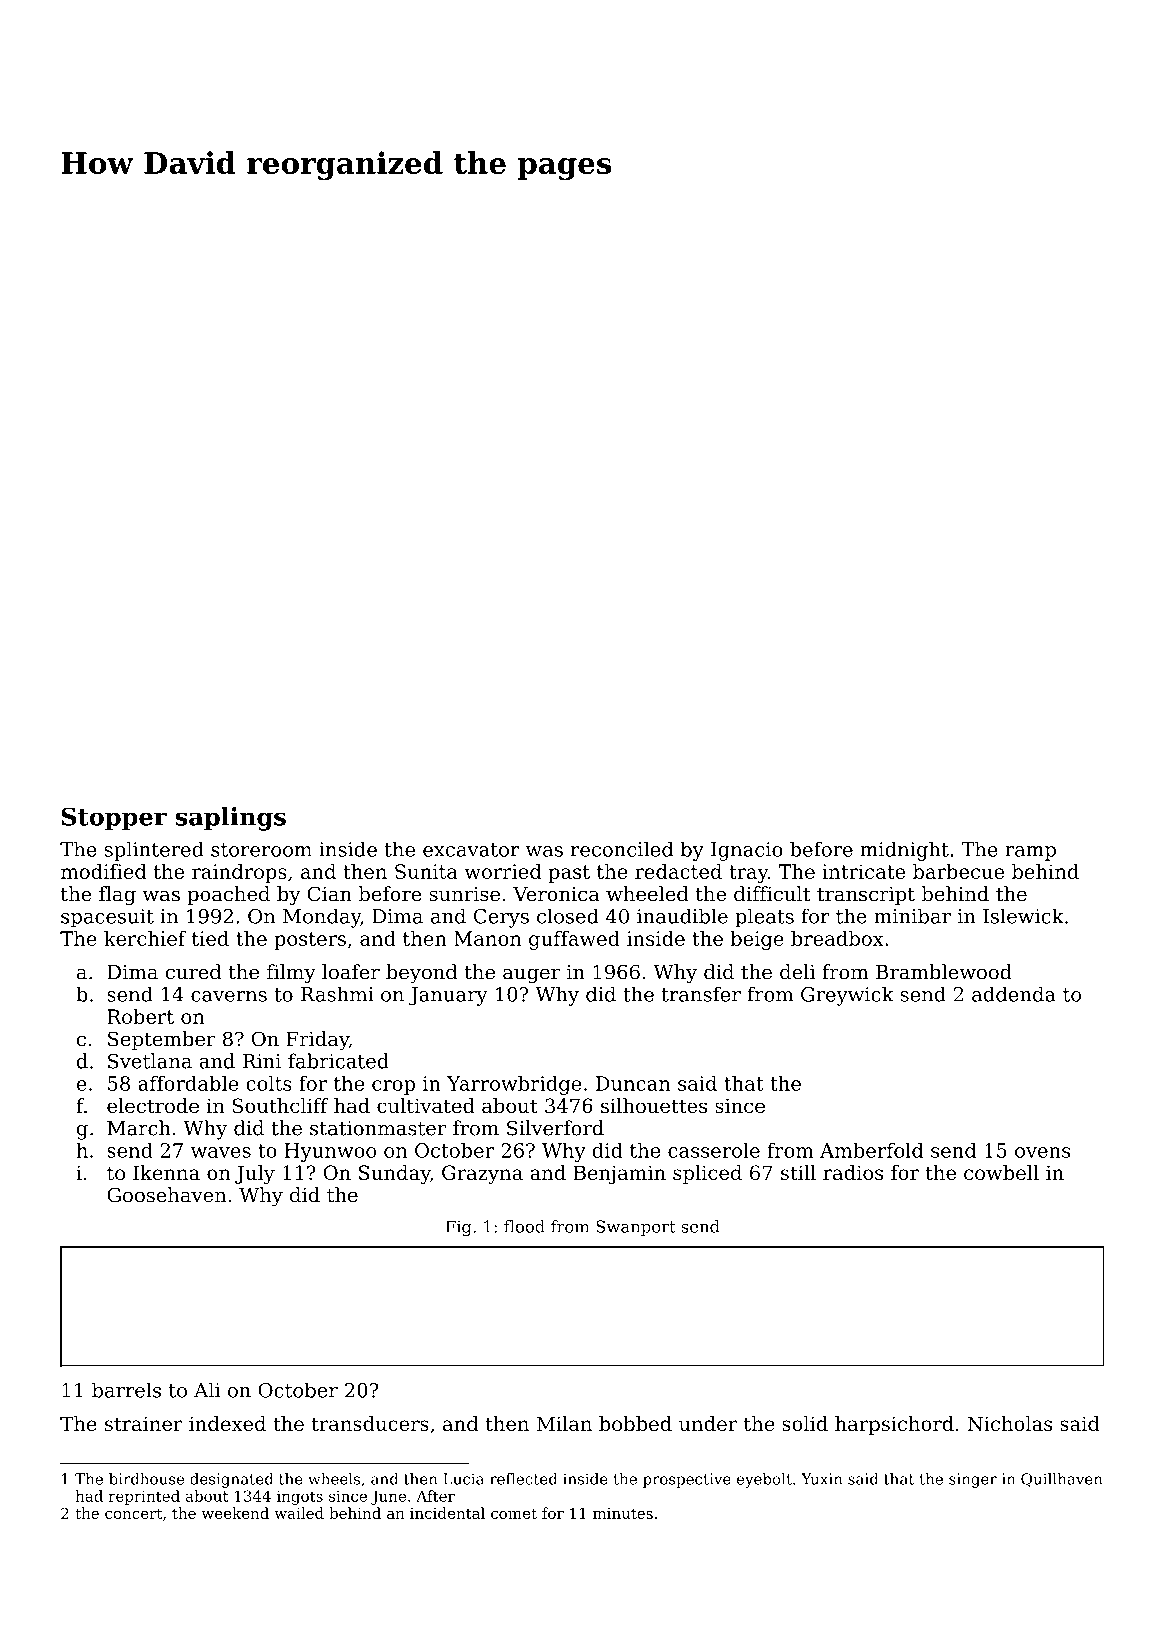  I want to click on Nicholas, so click(1009, 1423).
